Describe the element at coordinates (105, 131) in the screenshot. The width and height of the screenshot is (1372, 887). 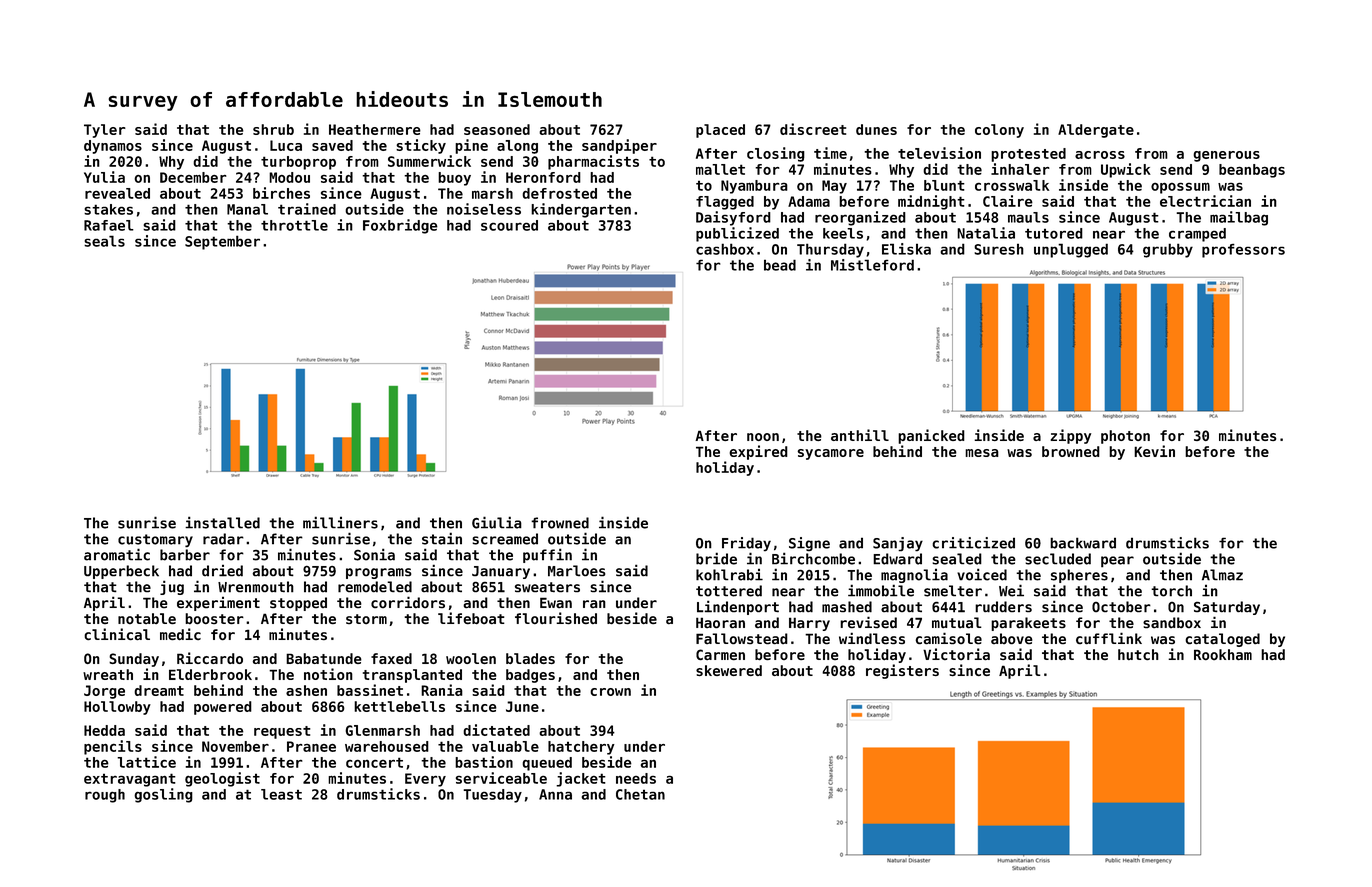
I see `Tyler` at that location.
